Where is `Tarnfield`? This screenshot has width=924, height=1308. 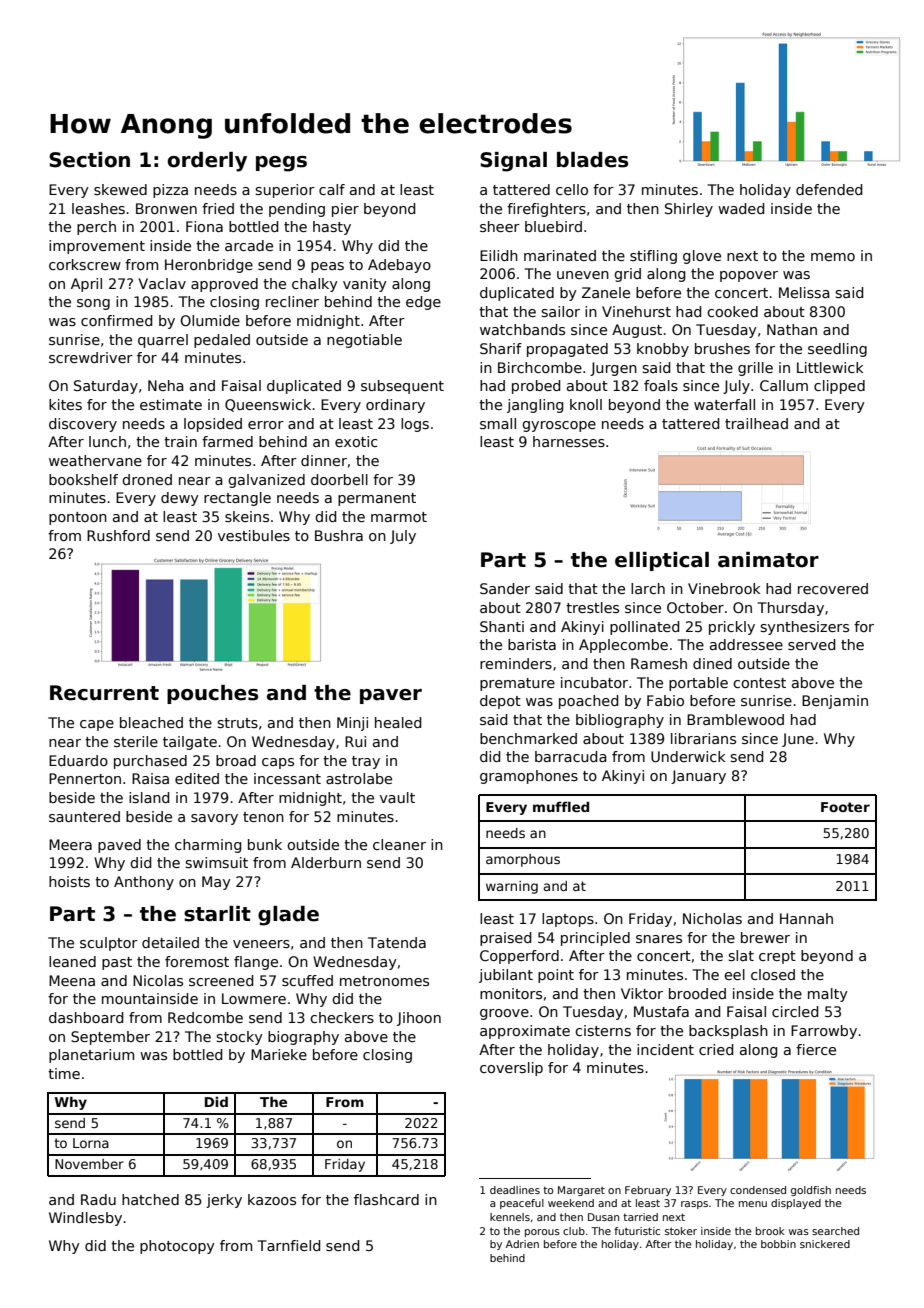 Tarnfield is located at coordinates (289, 1245).
